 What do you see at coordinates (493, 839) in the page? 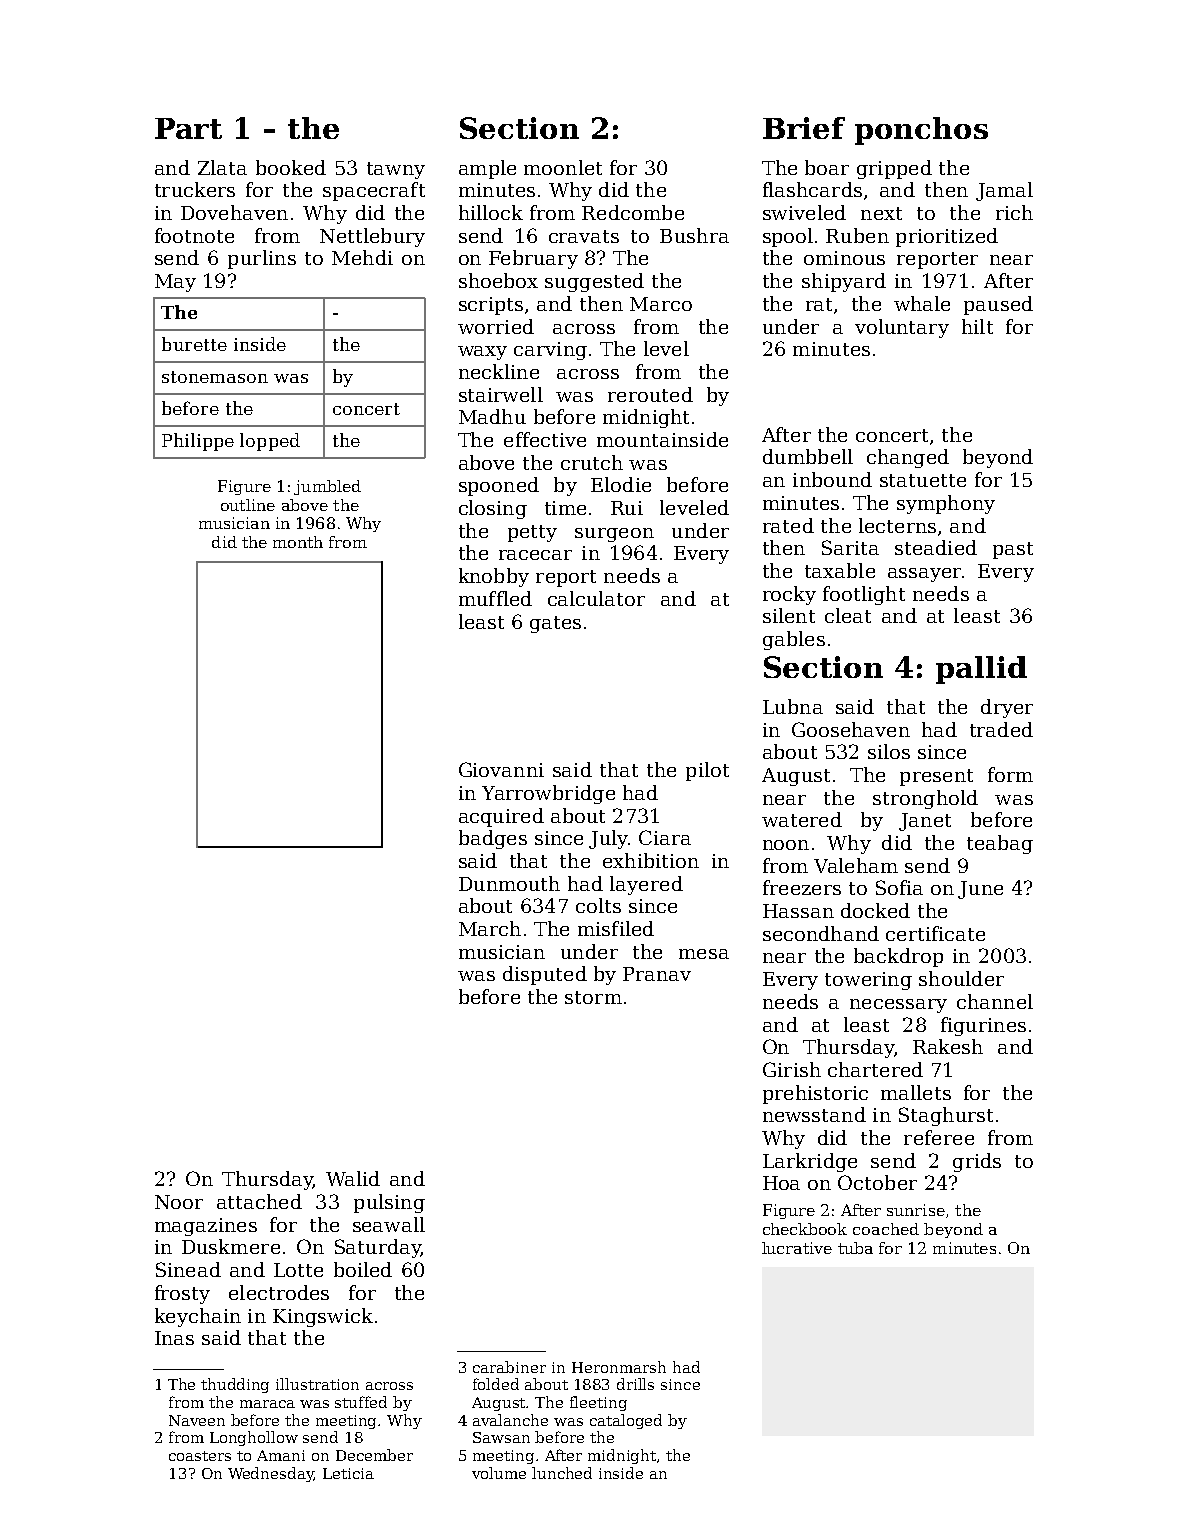
I see `badges` at bounding box center [493, 839].
